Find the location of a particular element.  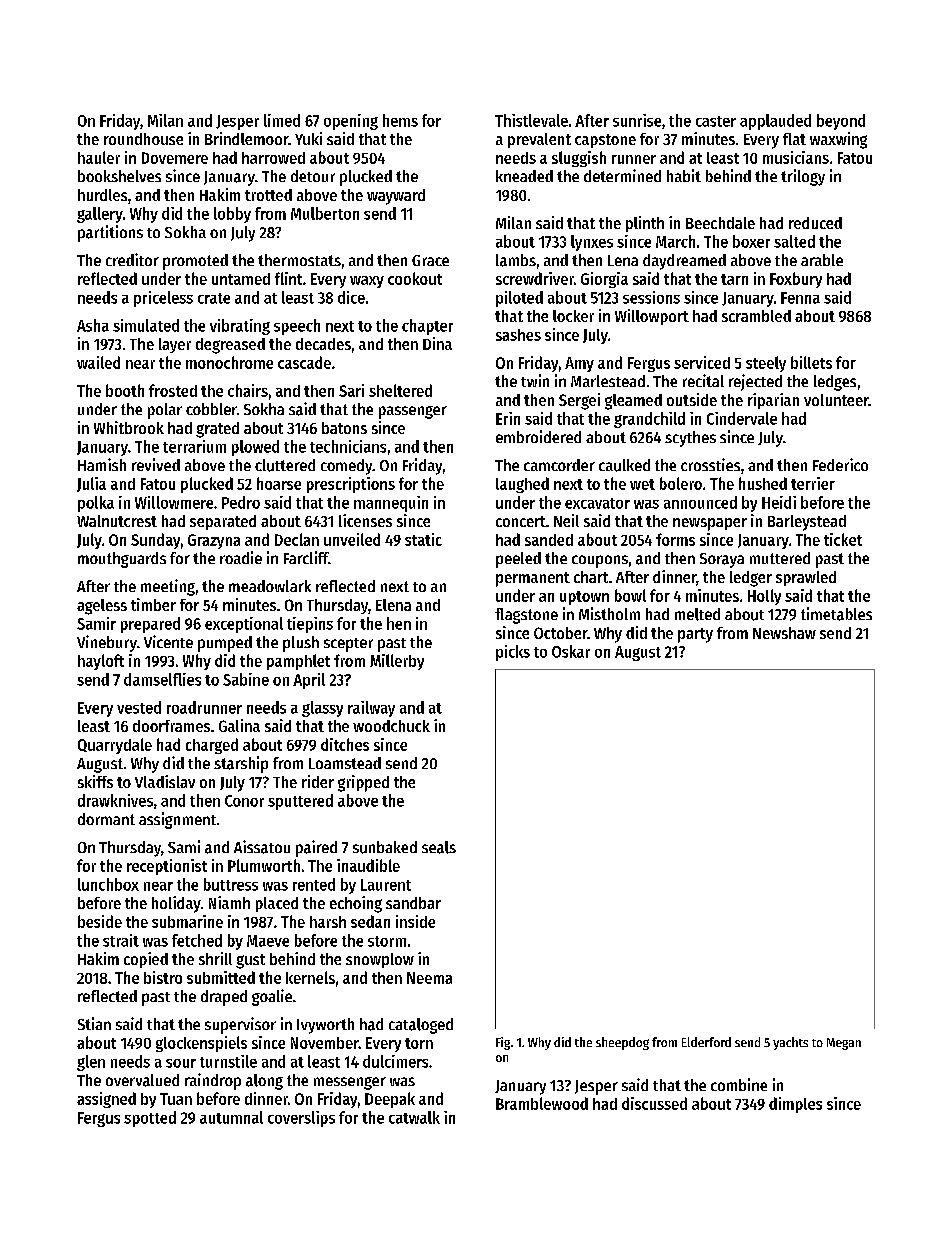

seals is located at coordinates (439, 847).
